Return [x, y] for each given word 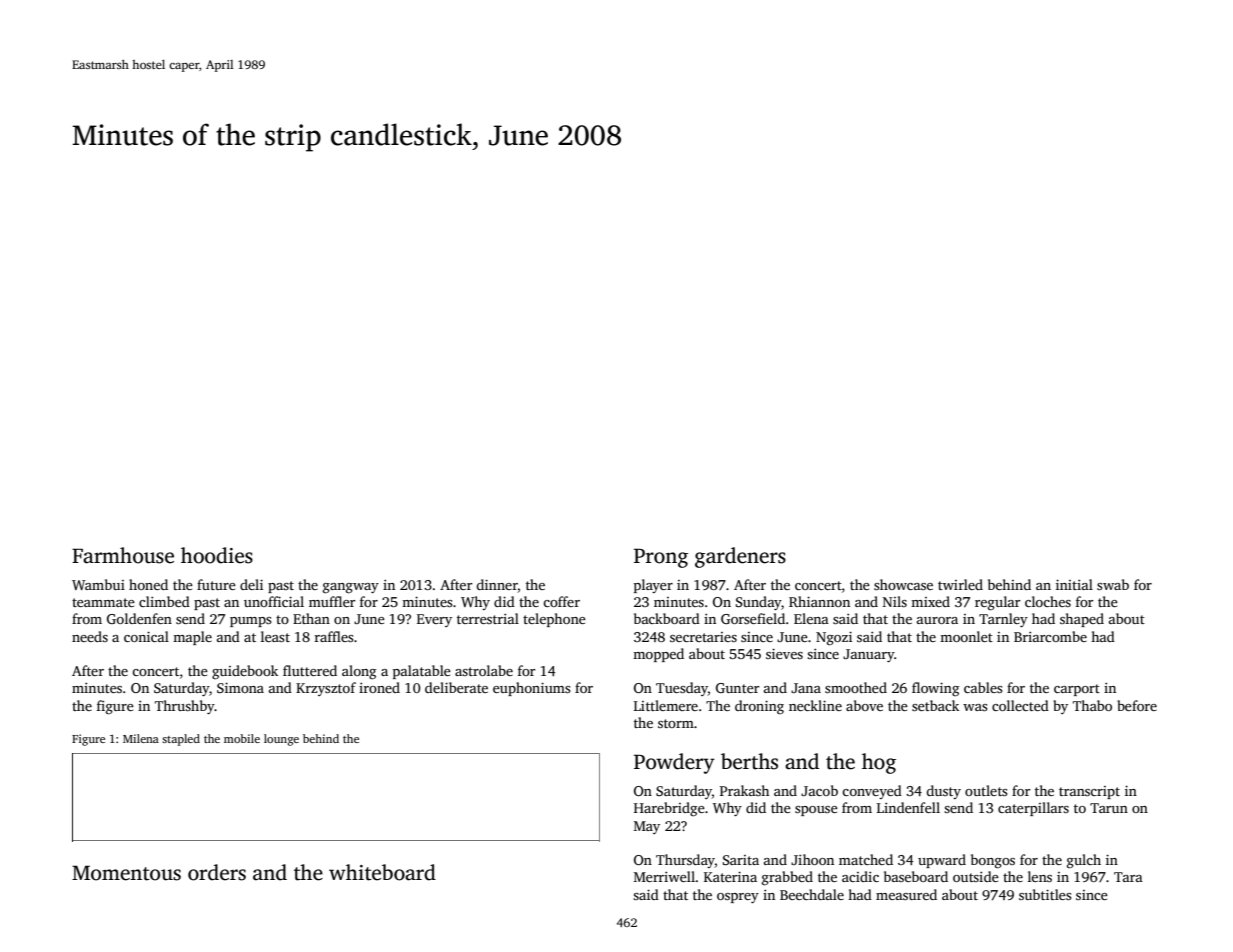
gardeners [740, 557]
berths [749, 761]
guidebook [245, 672]
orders [217, 872]
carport [1077, 690]
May [647, 827]
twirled [960, 584]
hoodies [217, 555]
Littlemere [666, 705]
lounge [281, 740]
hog [879, 763]
